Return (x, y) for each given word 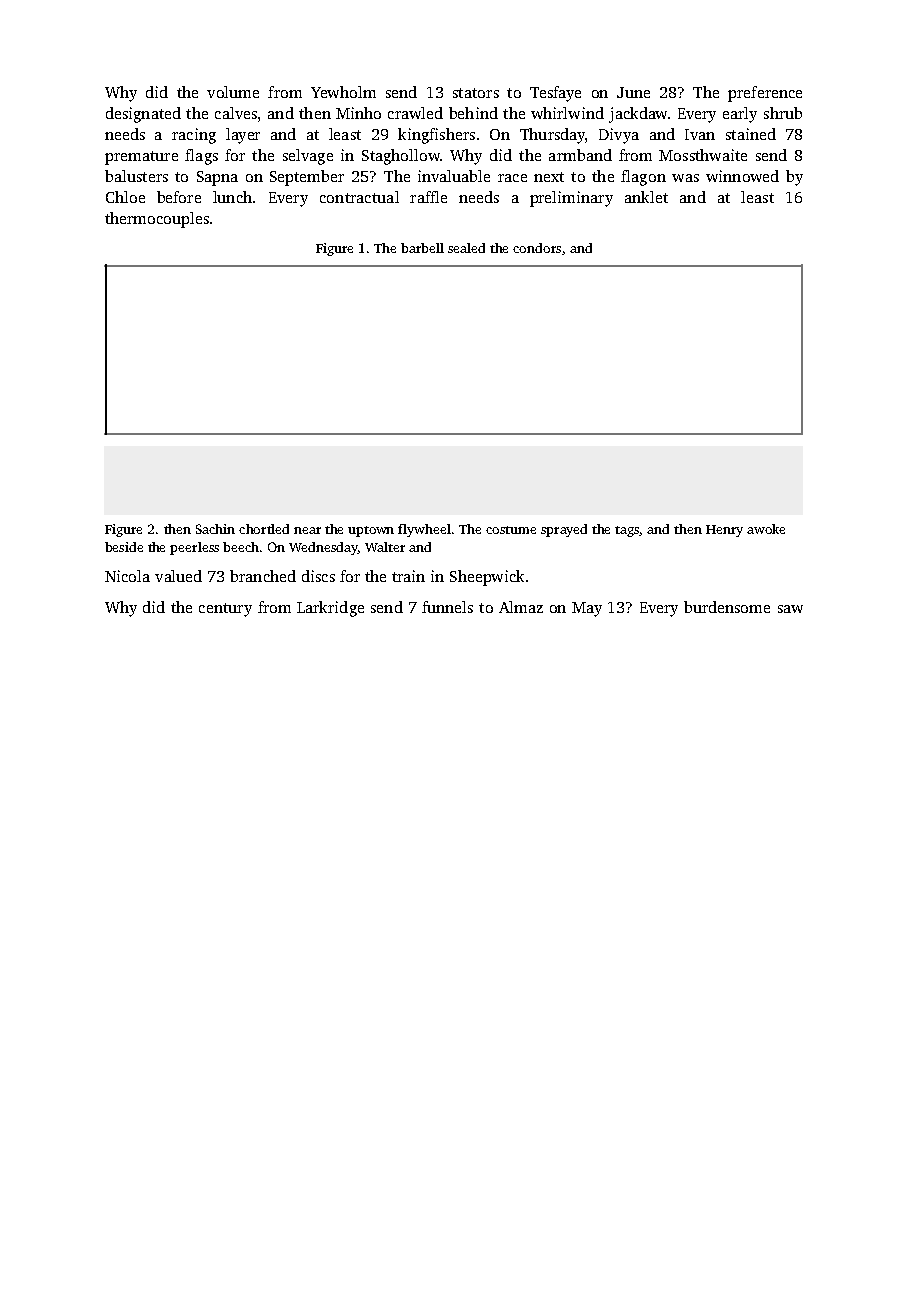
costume (511, 530)
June (633, 92)
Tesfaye (555, 94)
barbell (422, 248)
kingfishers (436, 136)
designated (143, 115)
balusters (136, 176)
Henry (724, 531)
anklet (646, 197)
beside (124, 547)
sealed (466, 248)
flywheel (424, 530)
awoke (766, 529)
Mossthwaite (703, 155)
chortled (264, 529)
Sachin (215, 529)
